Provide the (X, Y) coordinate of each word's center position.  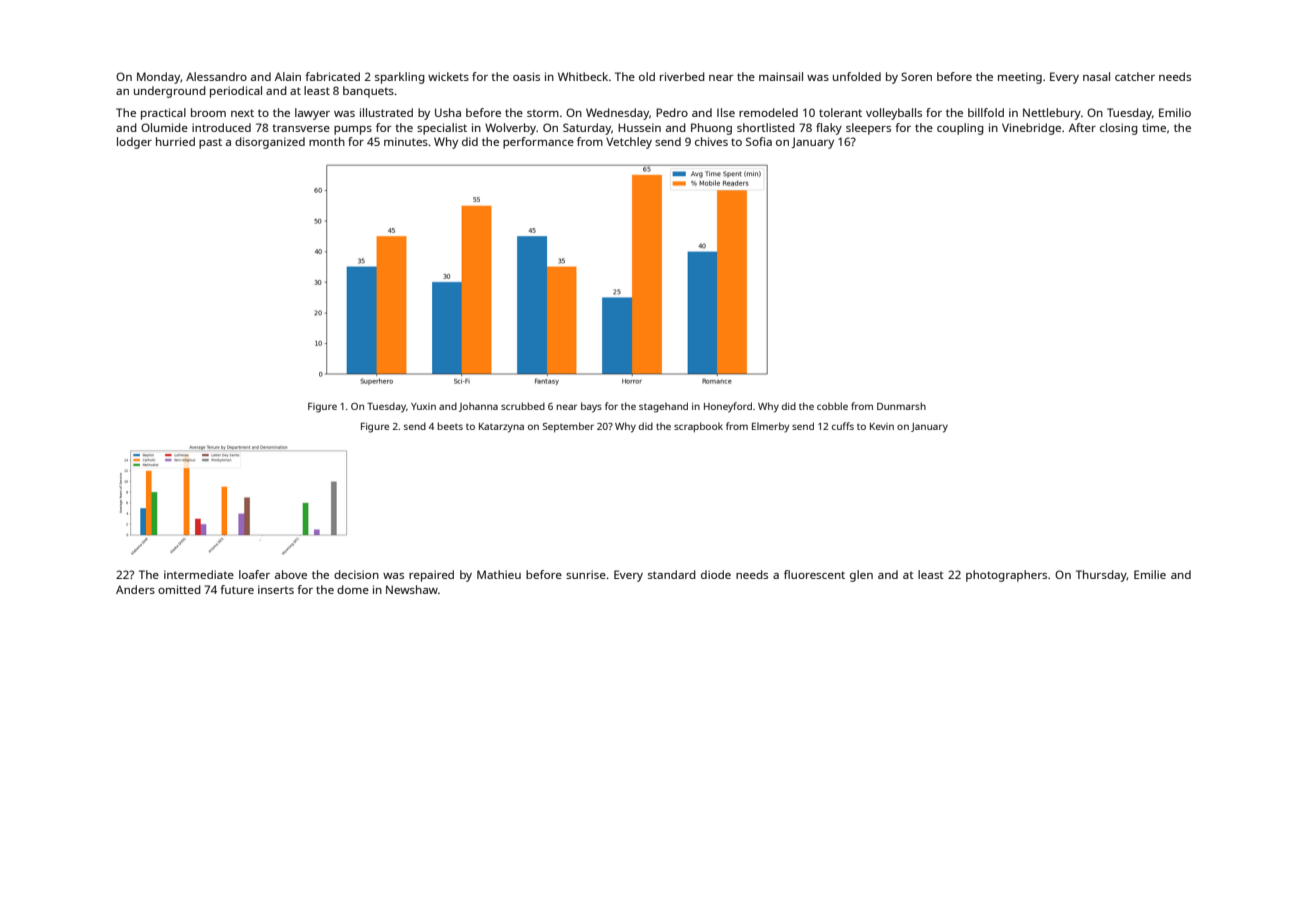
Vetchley (629, 143)
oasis (526, 76)
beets (450, 426)
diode (716, 574)
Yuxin (423, 406)
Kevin (882, 426)
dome (353, 589)
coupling (960, 129)
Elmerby (770, 427)
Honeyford (728, 407)
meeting (1020, 78)
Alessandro (216, 76)
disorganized (270, 143)
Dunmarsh (901, 406)
